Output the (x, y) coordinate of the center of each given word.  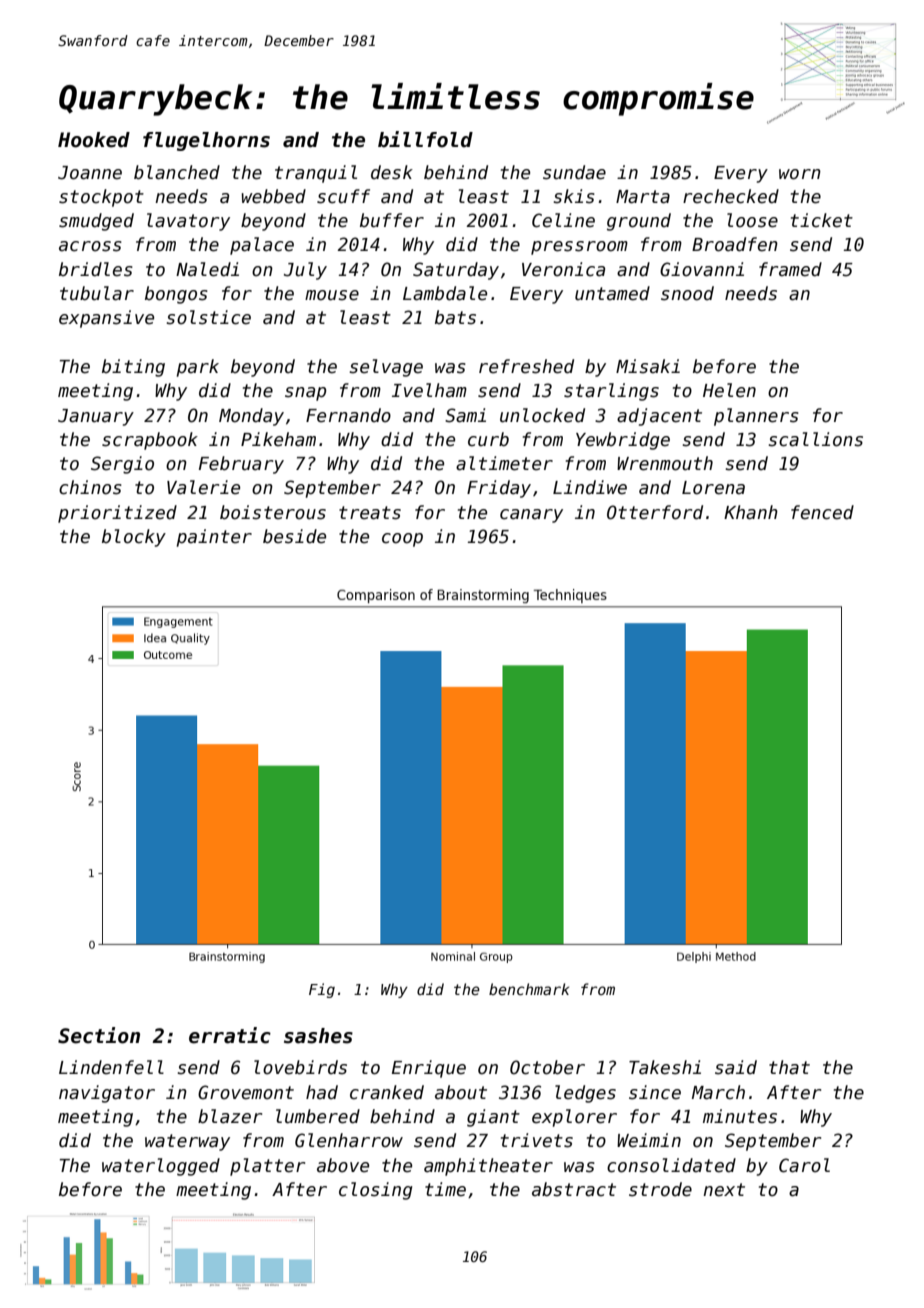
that (789, 1067)
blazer (230, 1116)
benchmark (529, 989)
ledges (585, 1094)
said (736, 1067)
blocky (134, 538)
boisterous (273, 512)
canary (531, 516)
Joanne (90, 173)
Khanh (751, 512)
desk (392, 172)
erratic (230, 1035)
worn (800, 174)
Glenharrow (349, 1140)
